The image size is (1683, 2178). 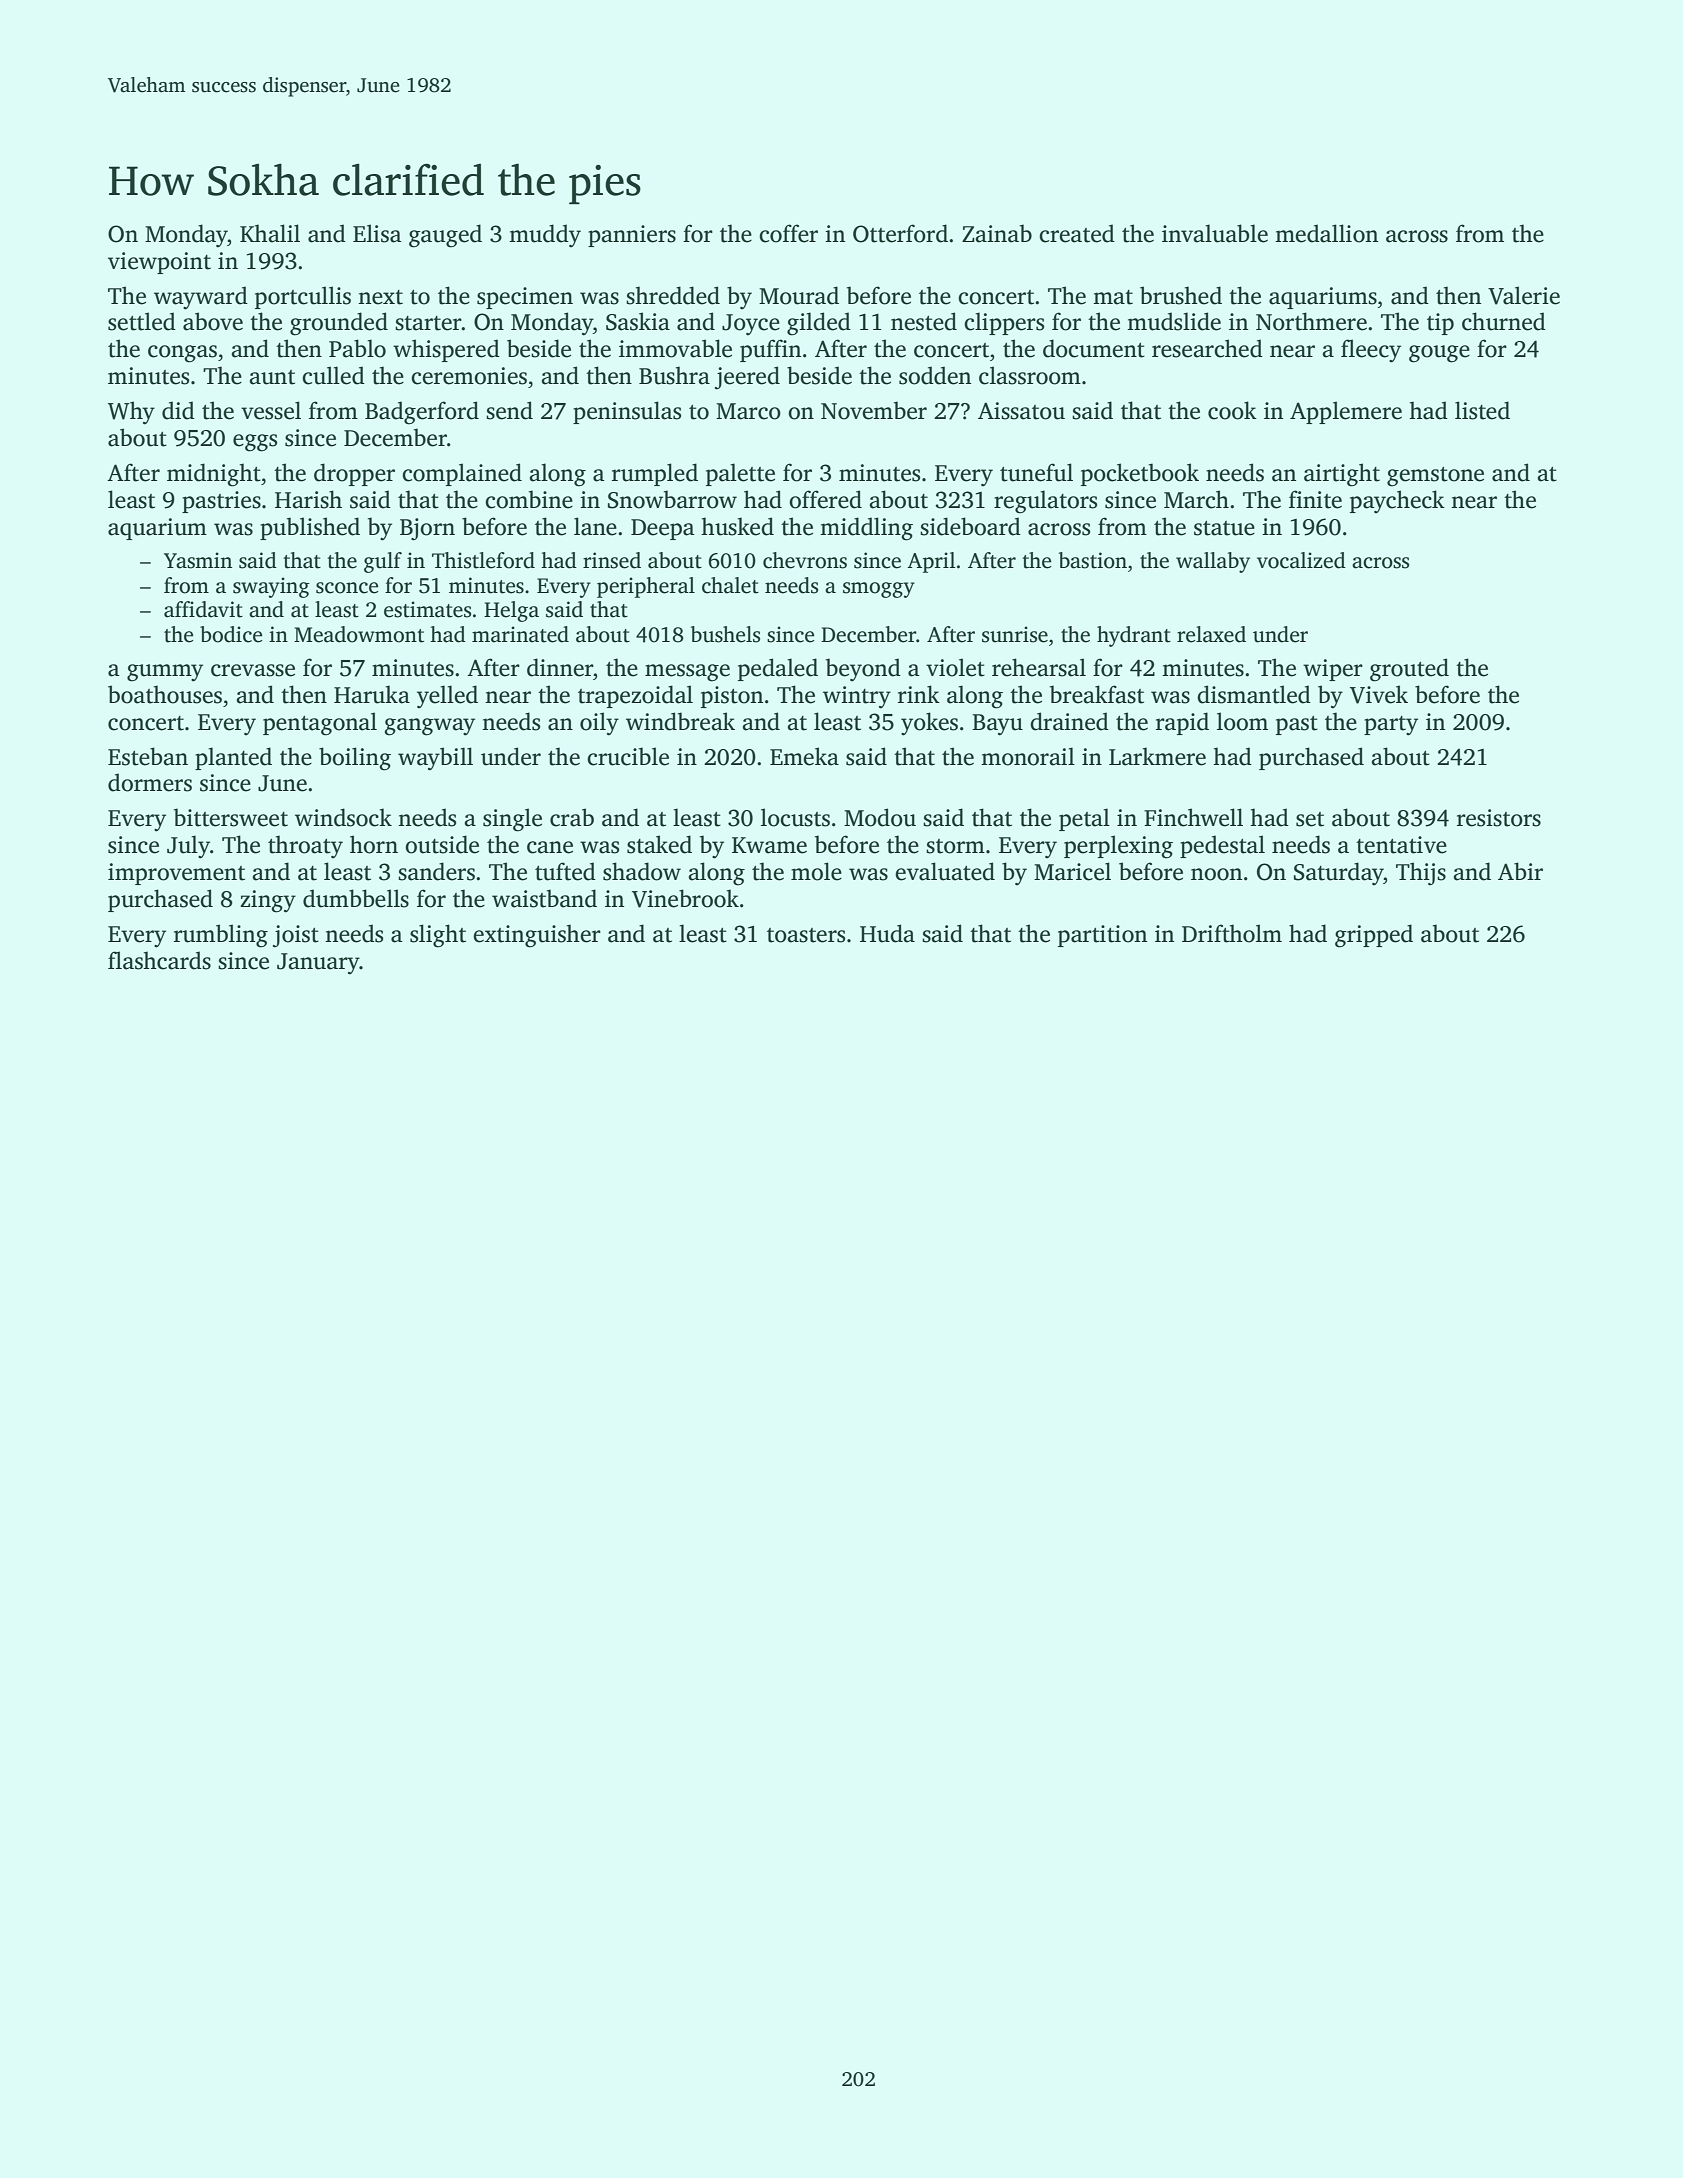 I want to click on coffer, so click(x=788, y=233).
